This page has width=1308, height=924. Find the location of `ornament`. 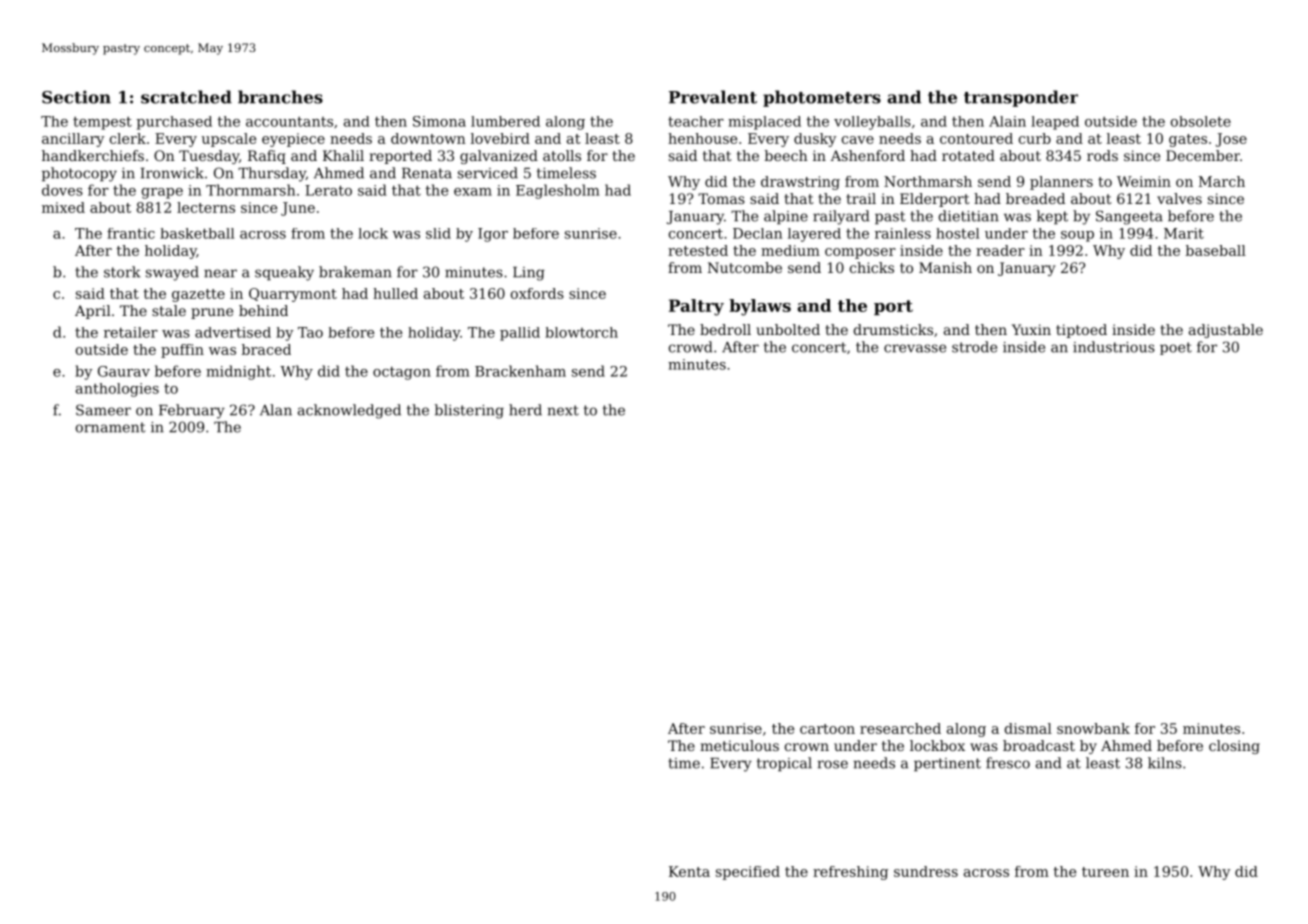

ornament is located at coordinates (110, 427).
